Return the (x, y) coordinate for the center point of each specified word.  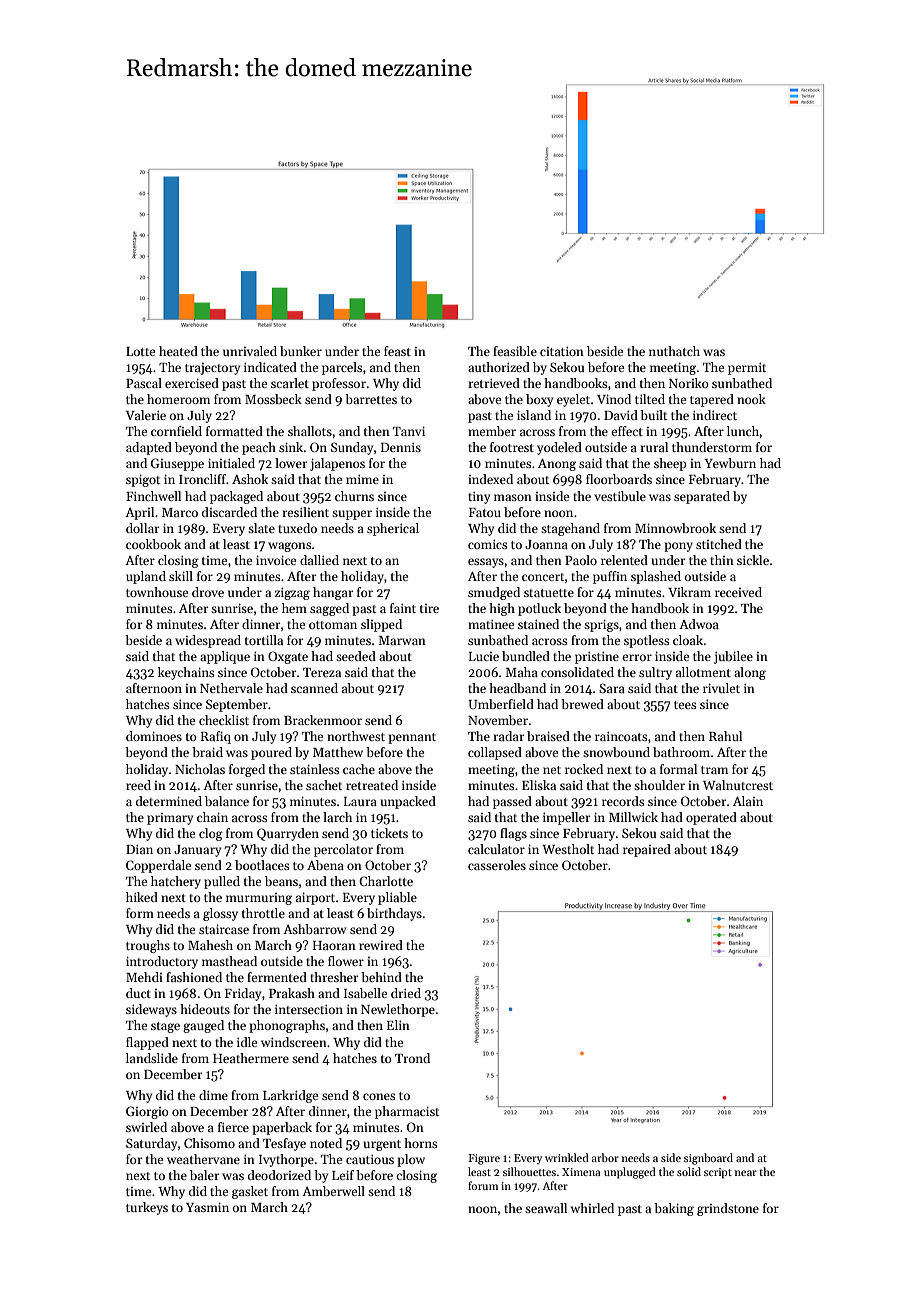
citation (562, 351)
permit (747, 368)
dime (213, 1095)
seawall (546, 1208)
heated (178, 351)
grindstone (728, 1209)
